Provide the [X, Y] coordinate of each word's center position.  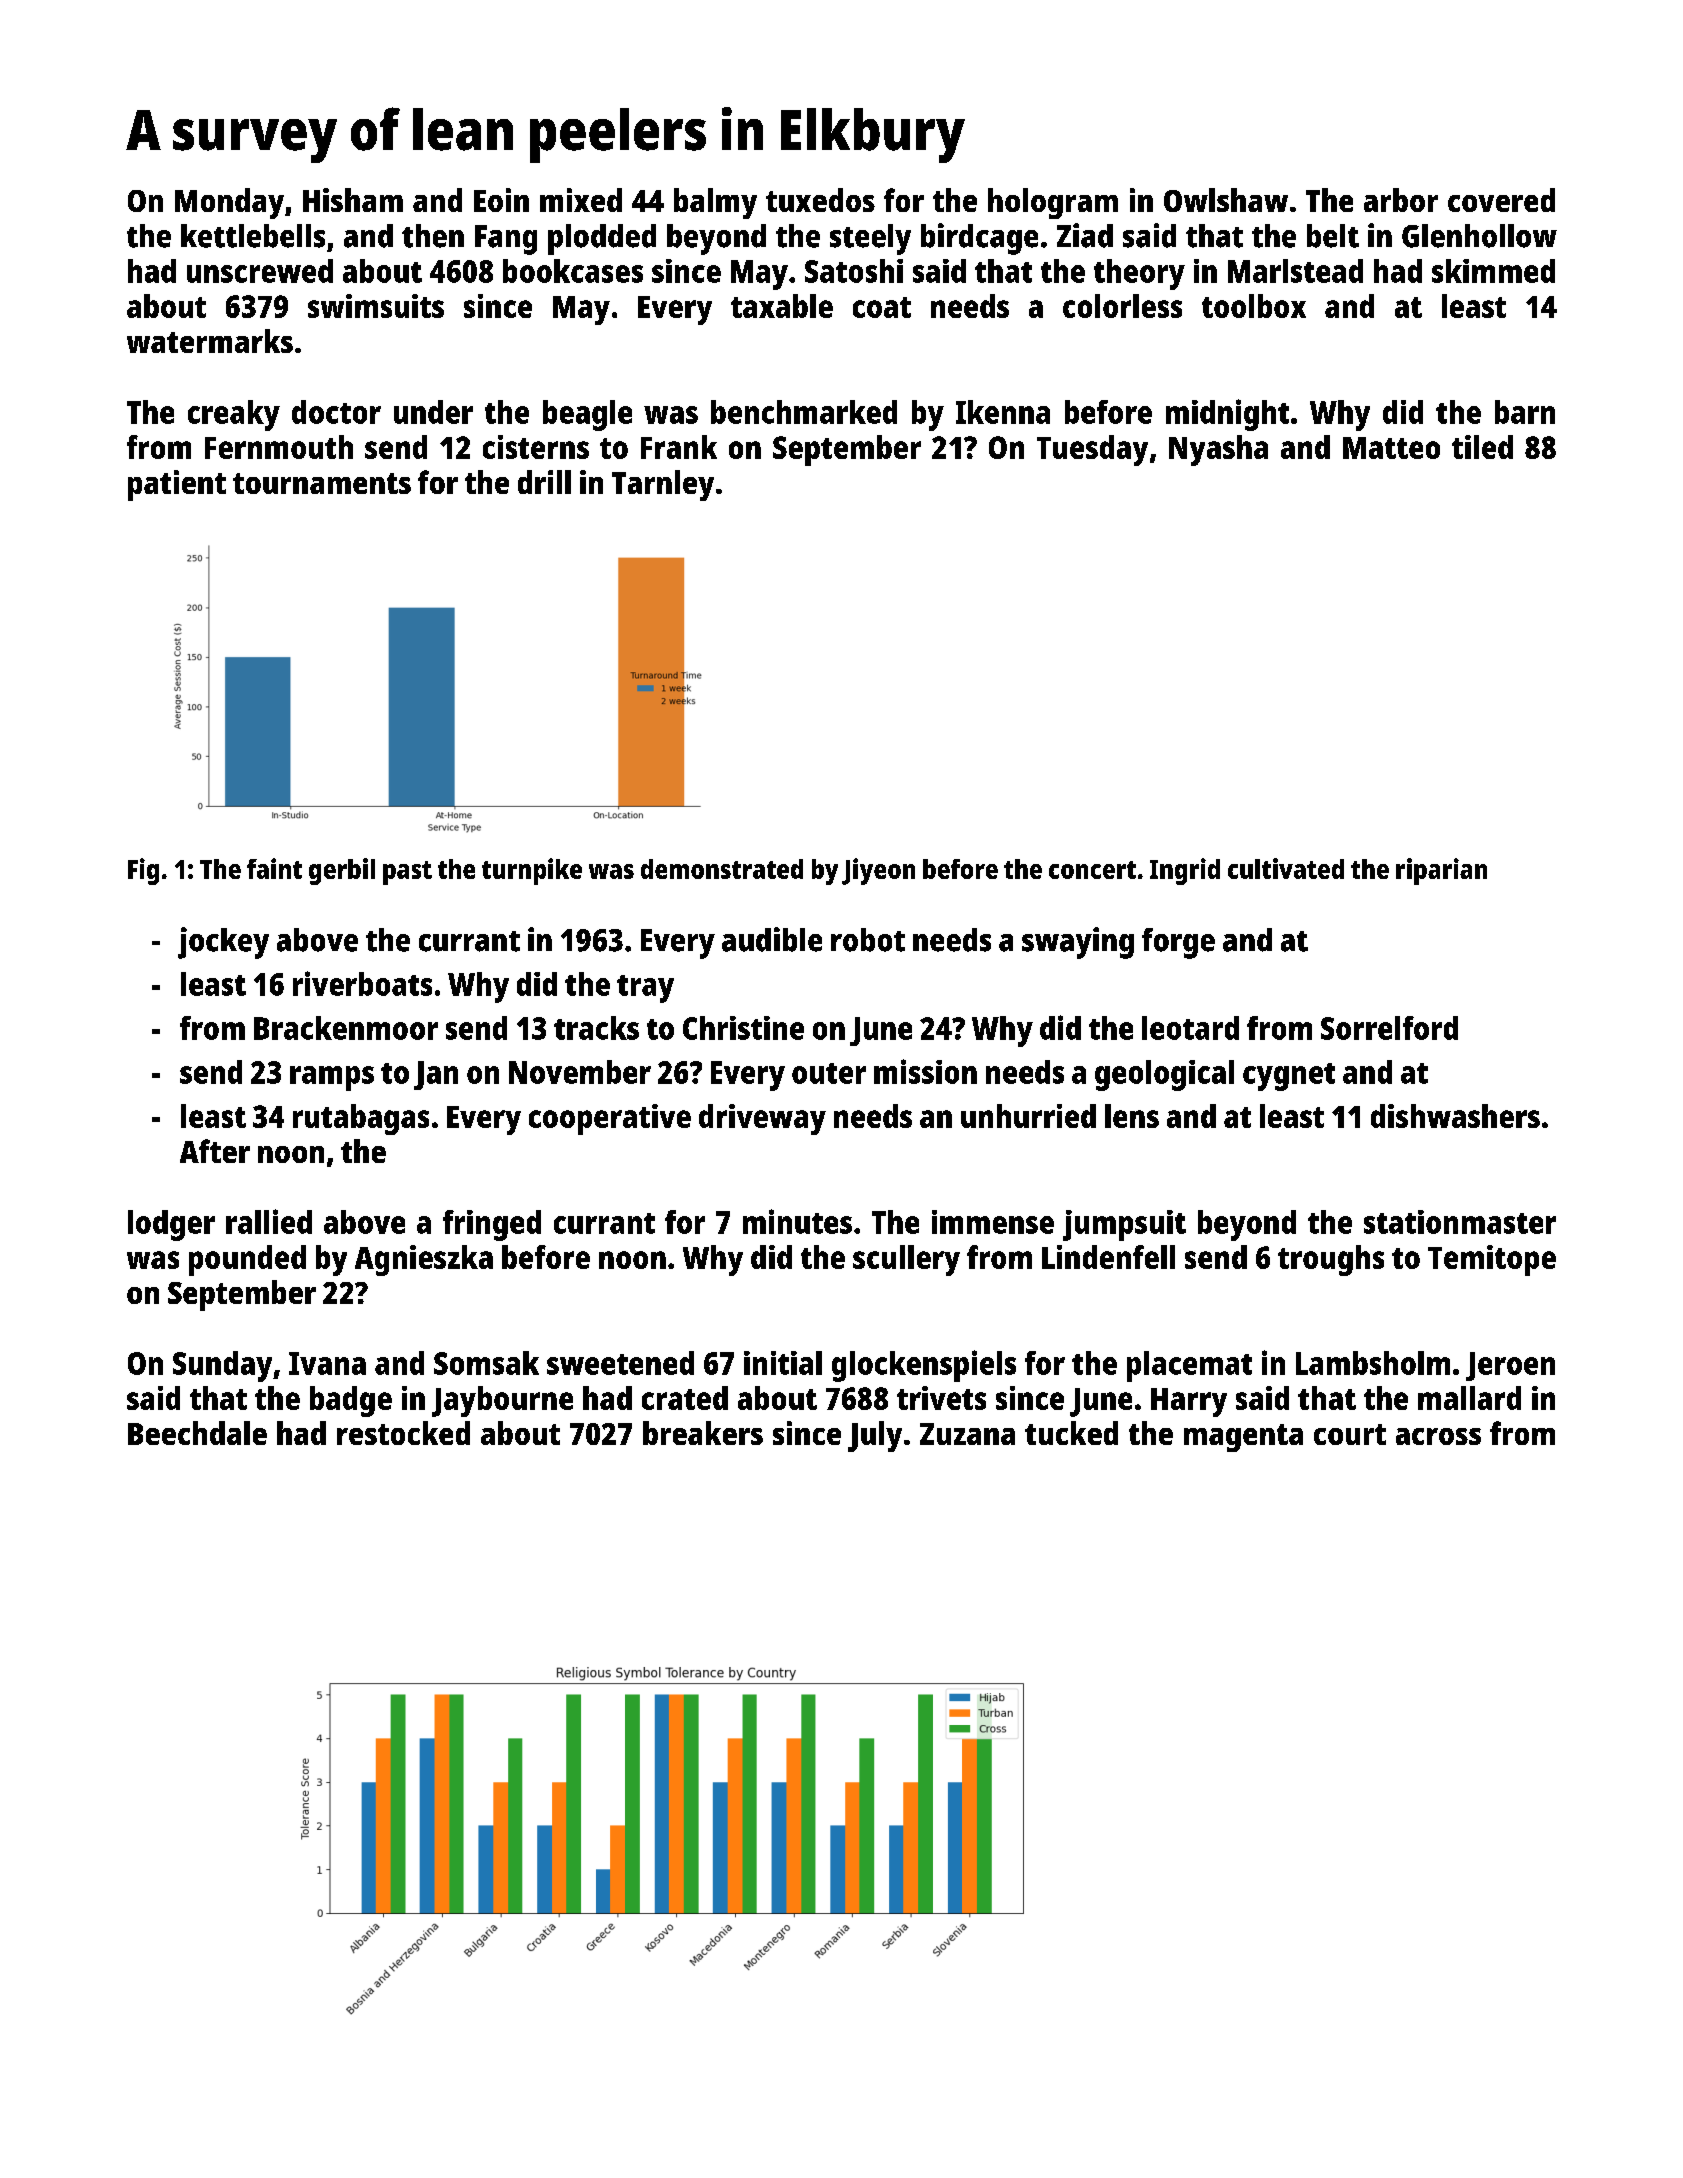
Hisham [353, 200]
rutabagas [361, 1119]
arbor [1401, 200]
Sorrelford [1389, 1028]
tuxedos [820, 200]
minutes [797, 1221]
